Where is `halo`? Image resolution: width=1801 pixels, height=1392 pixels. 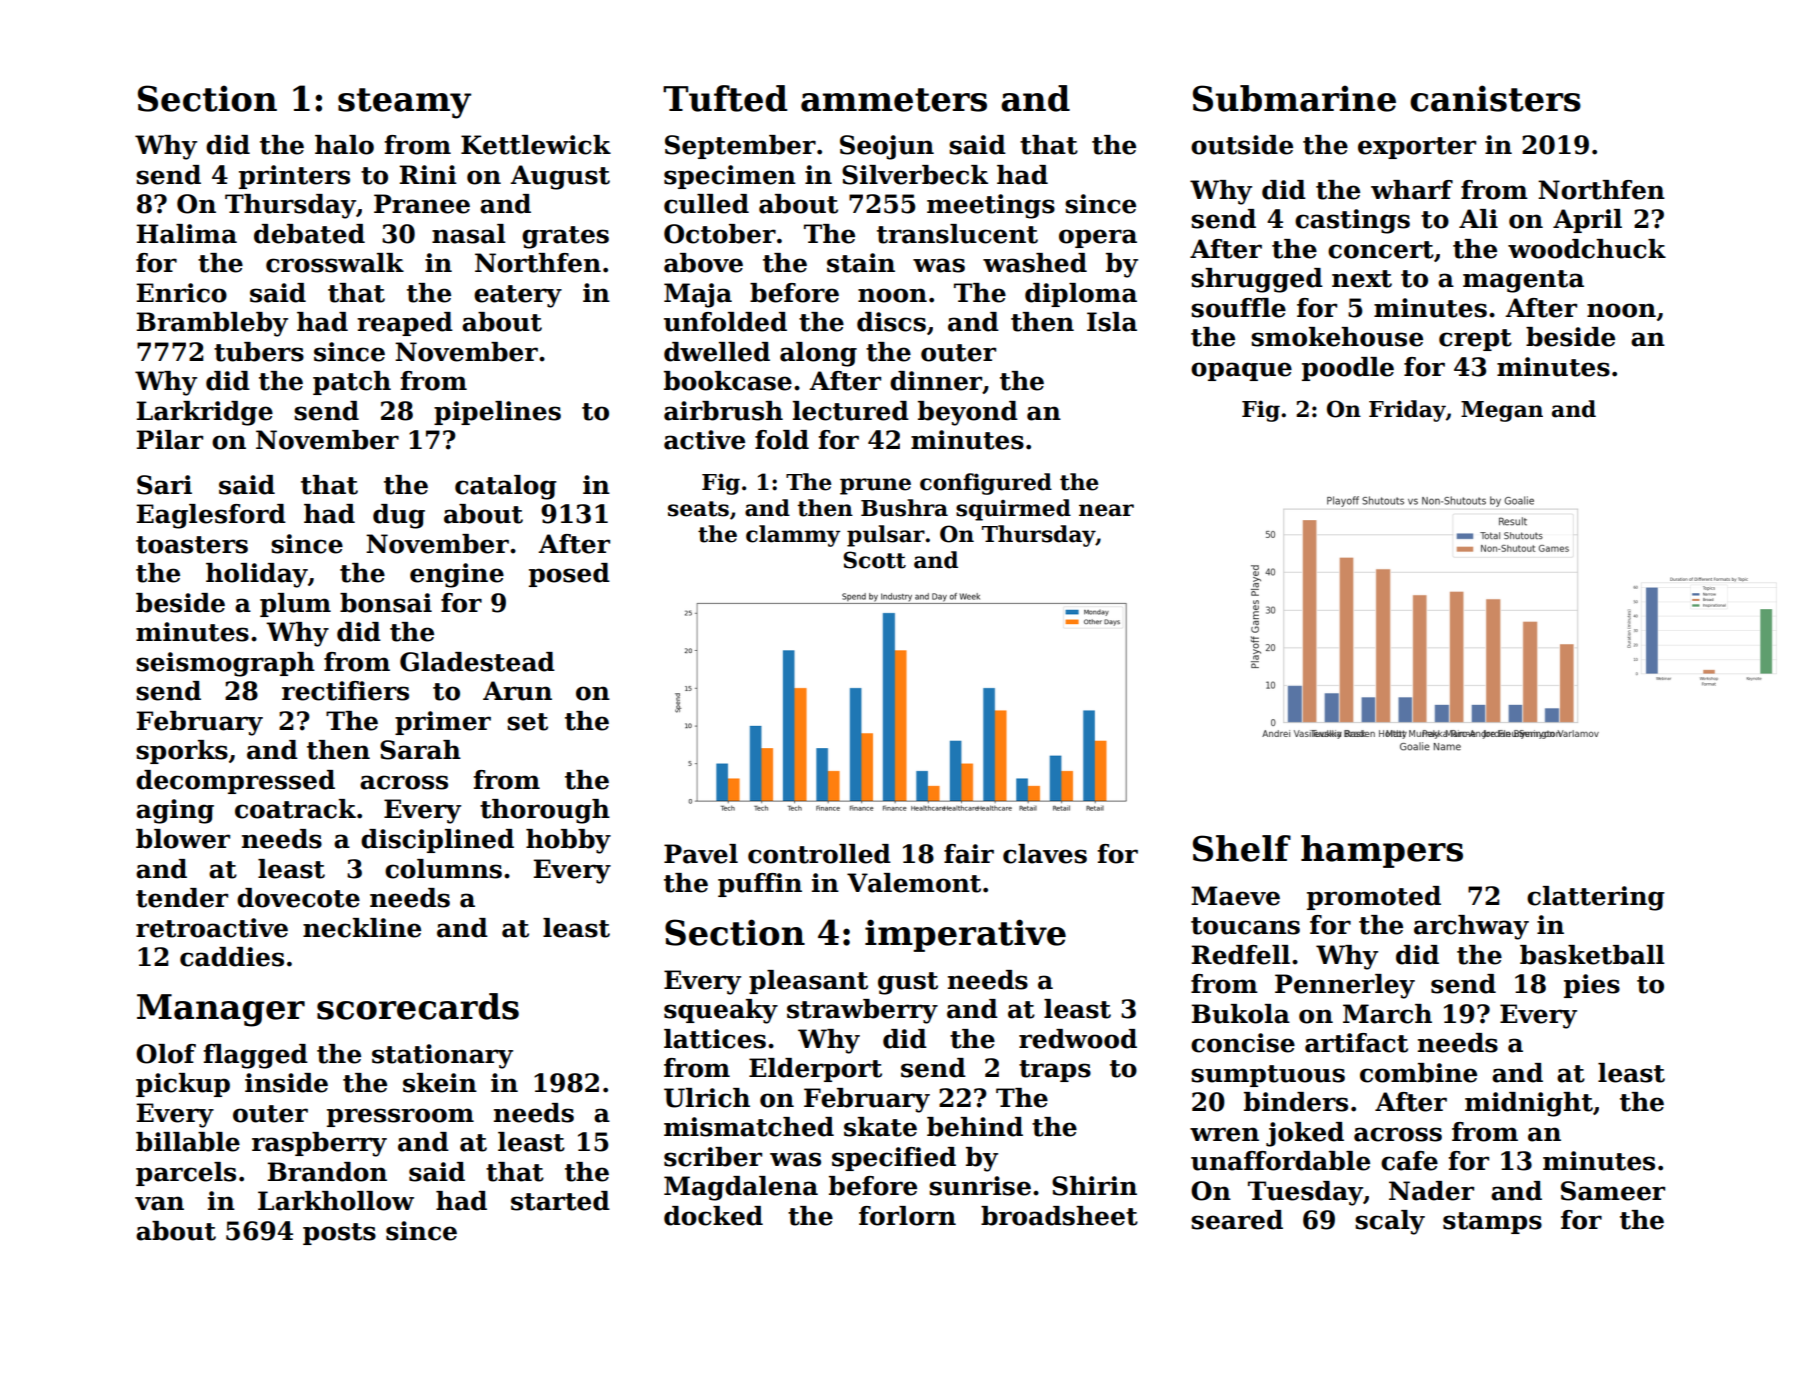
halo is located at coordinates (344, 145).
